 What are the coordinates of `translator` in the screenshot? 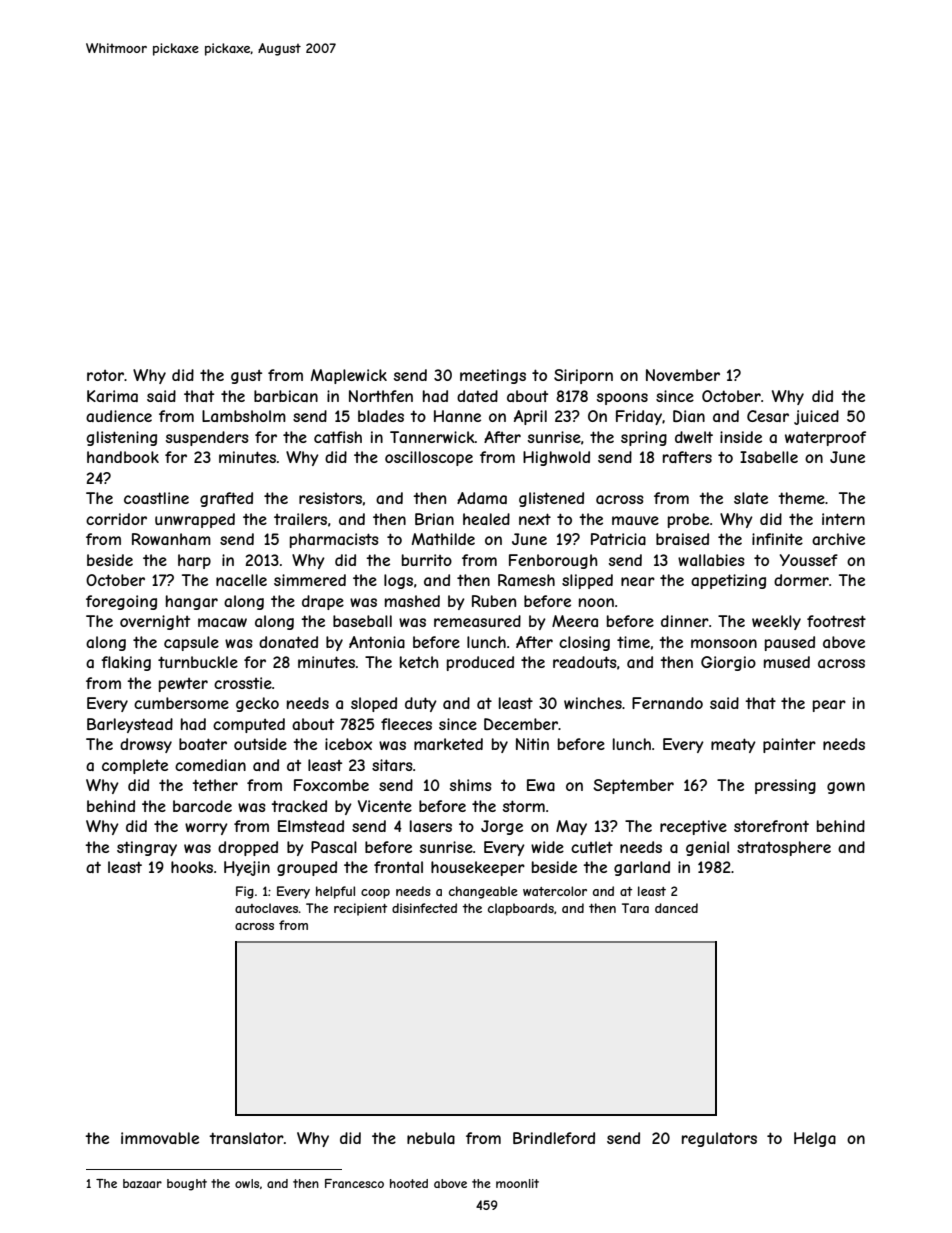 It's located at (246, 1138).
